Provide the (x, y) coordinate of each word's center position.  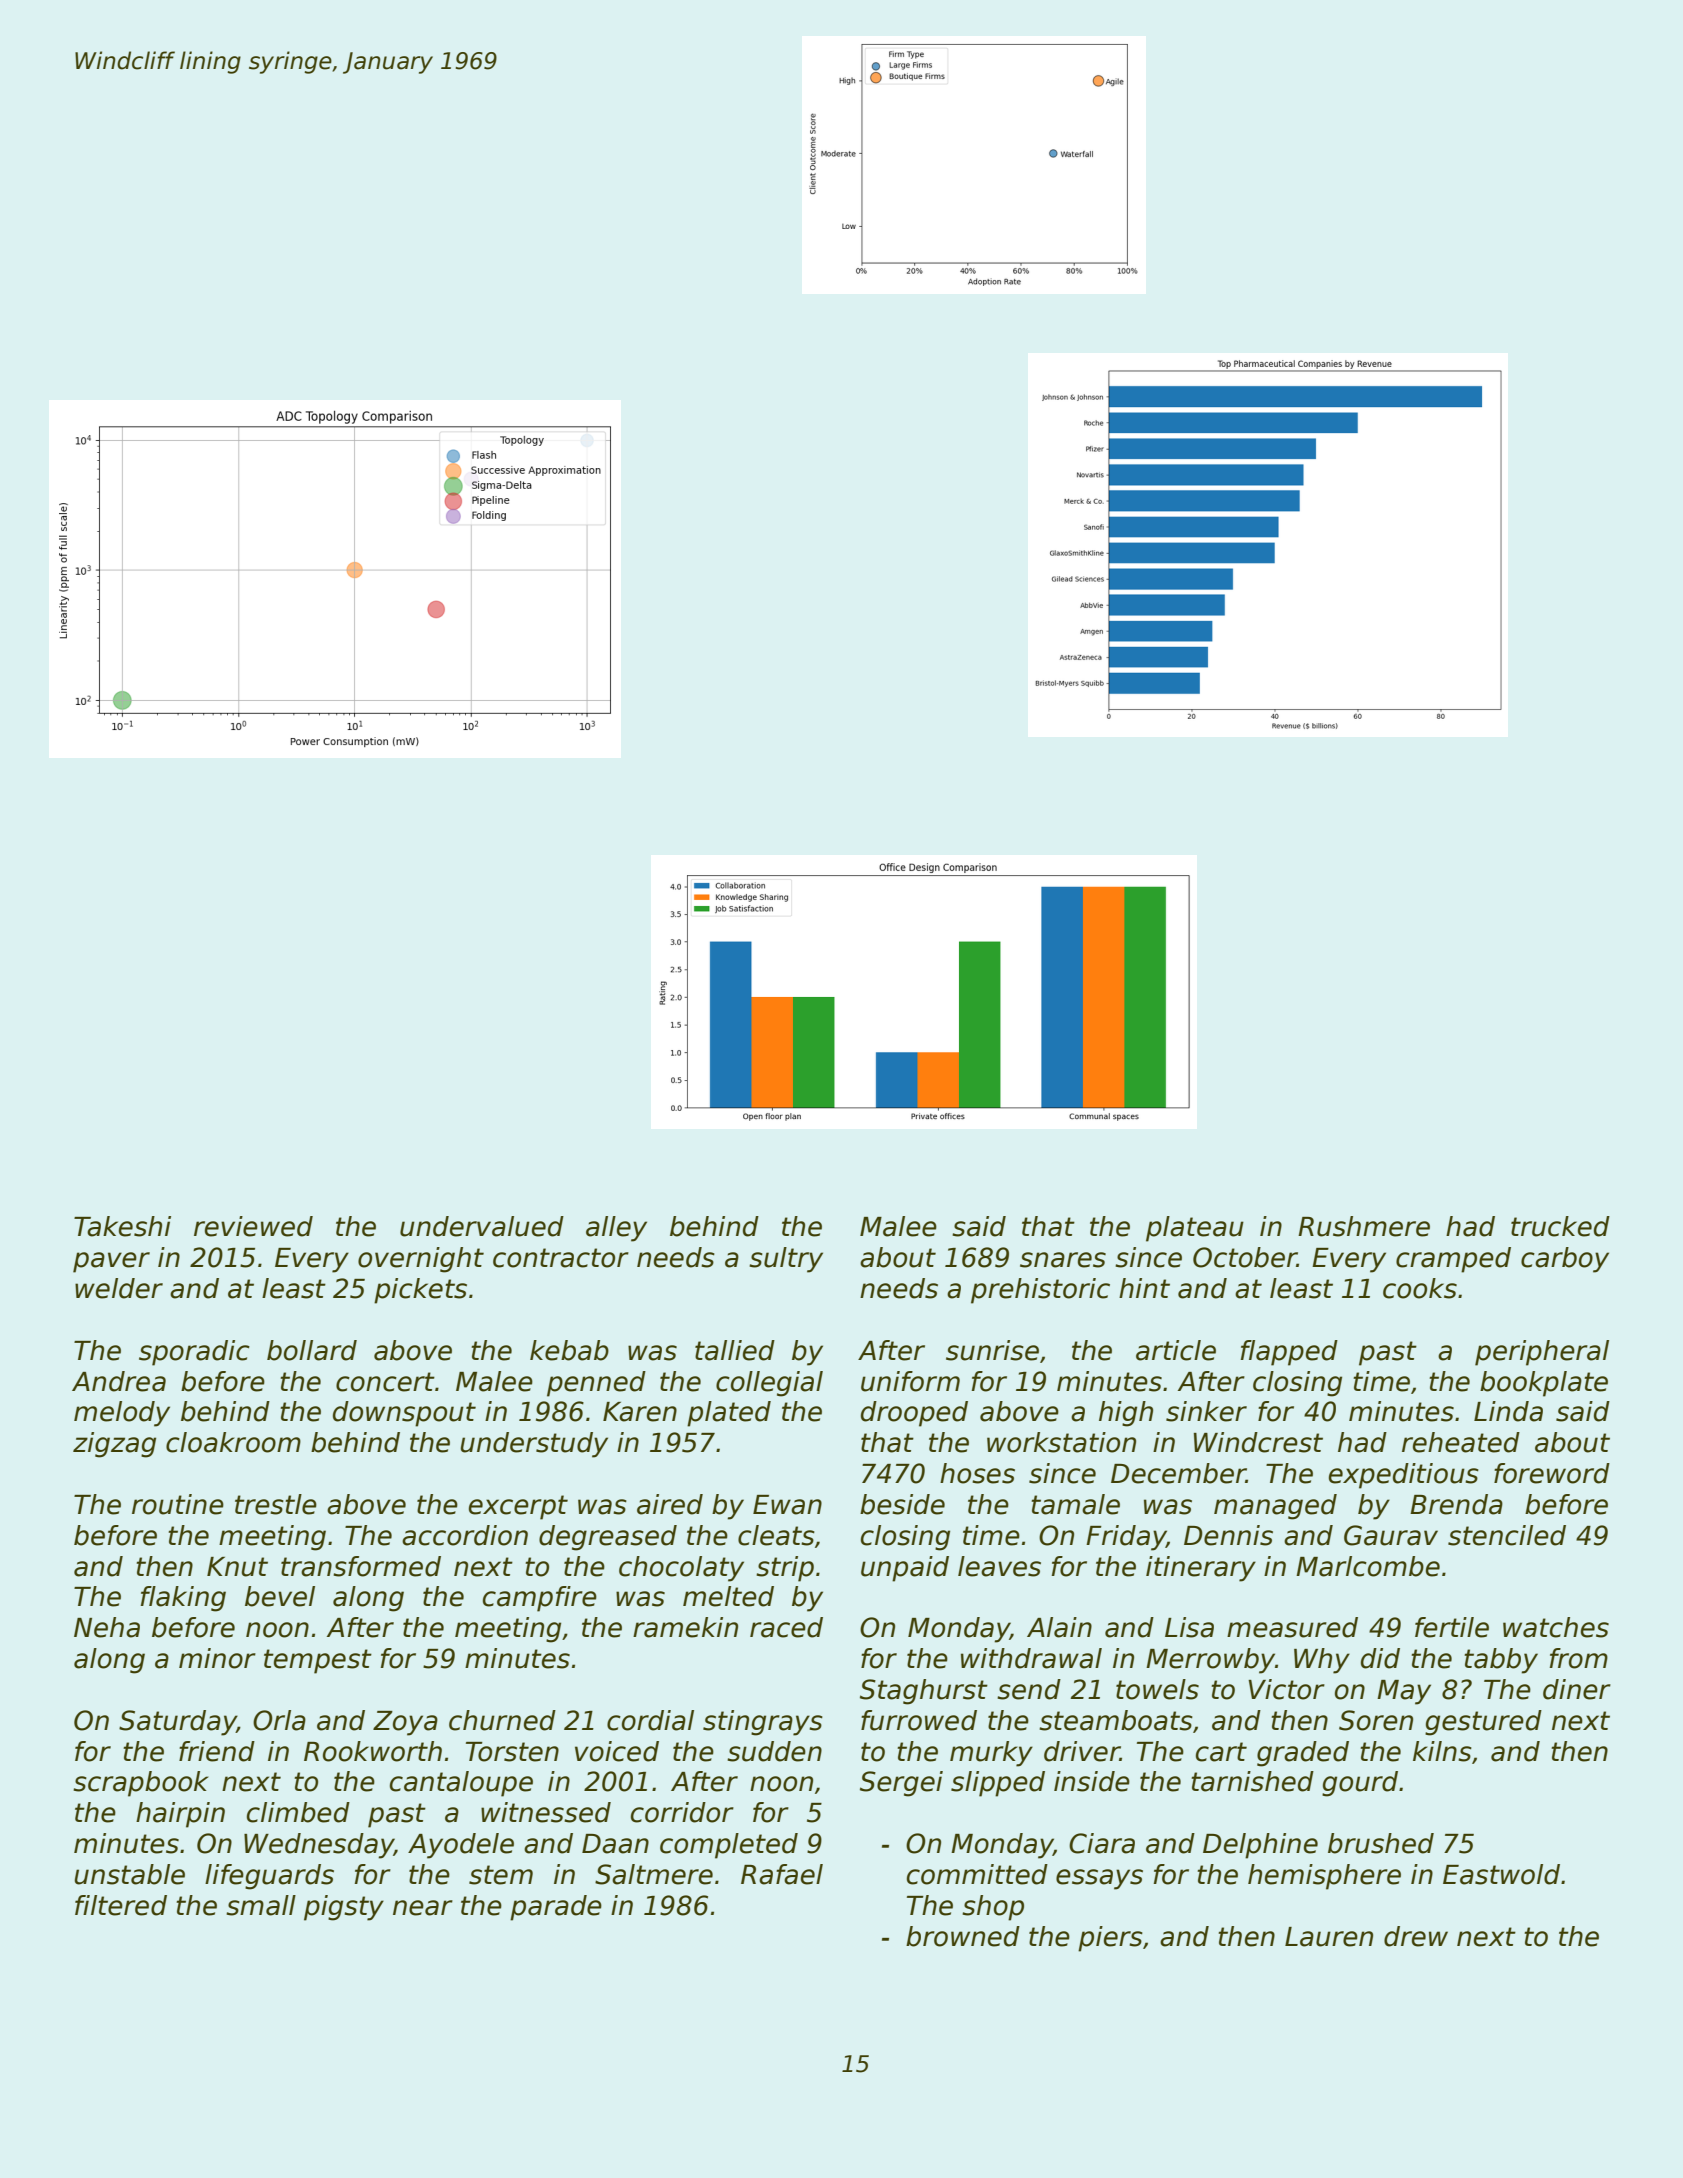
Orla (279, 1720)
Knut (237, 1567)
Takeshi (122, 1226)
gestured (1483, 1723)
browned (963, 1936)
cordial (650, 1720)
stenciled (1507, 1535)
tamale (1075, 1504)
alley (616, 1229)
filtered (121, 1905)
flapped (1289, 1353)
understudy (534, 1445)
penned (596, 1384)
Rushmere (1364, 1226)
